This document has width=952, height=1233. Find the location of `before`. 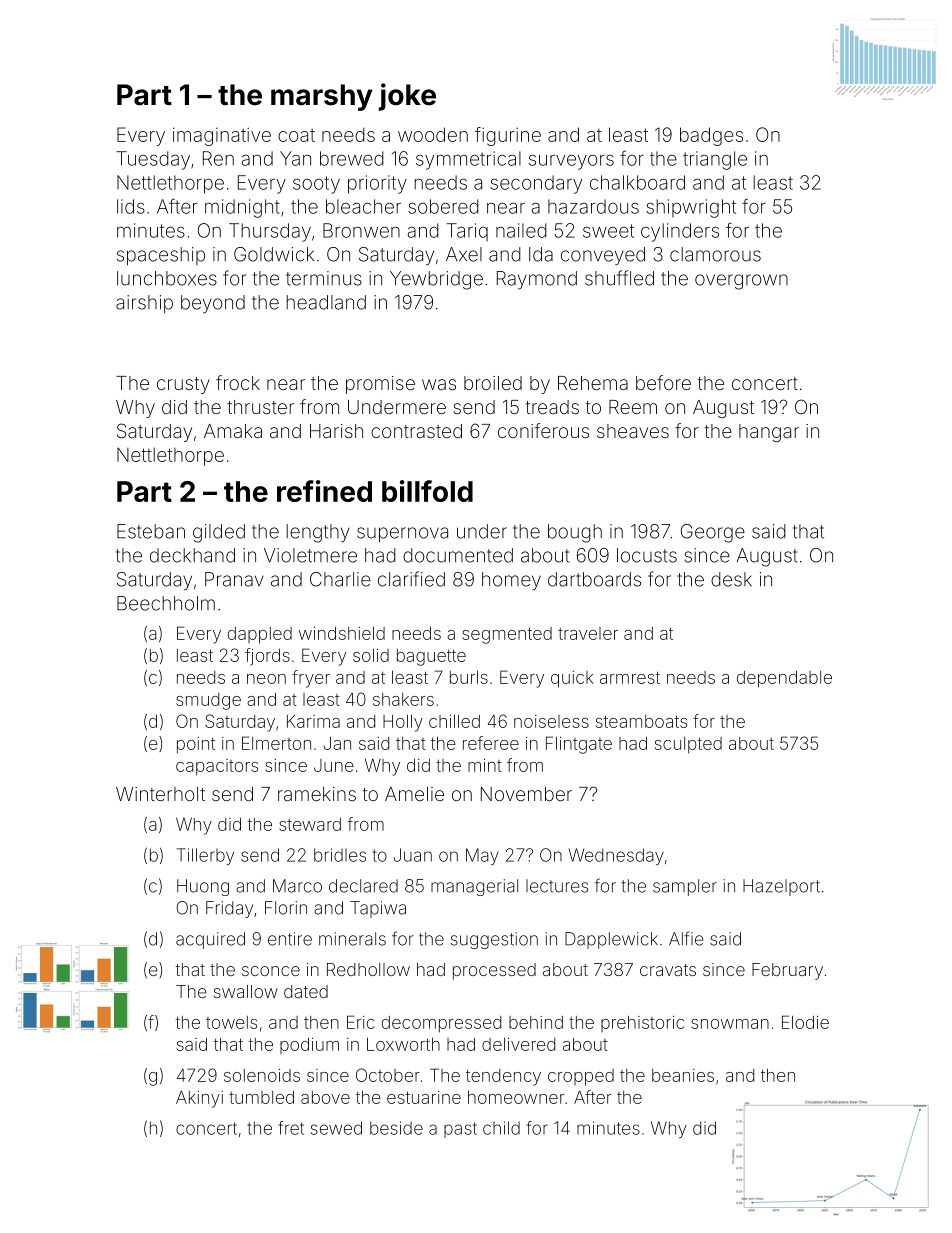

before is located at coordinates (663, 382).
